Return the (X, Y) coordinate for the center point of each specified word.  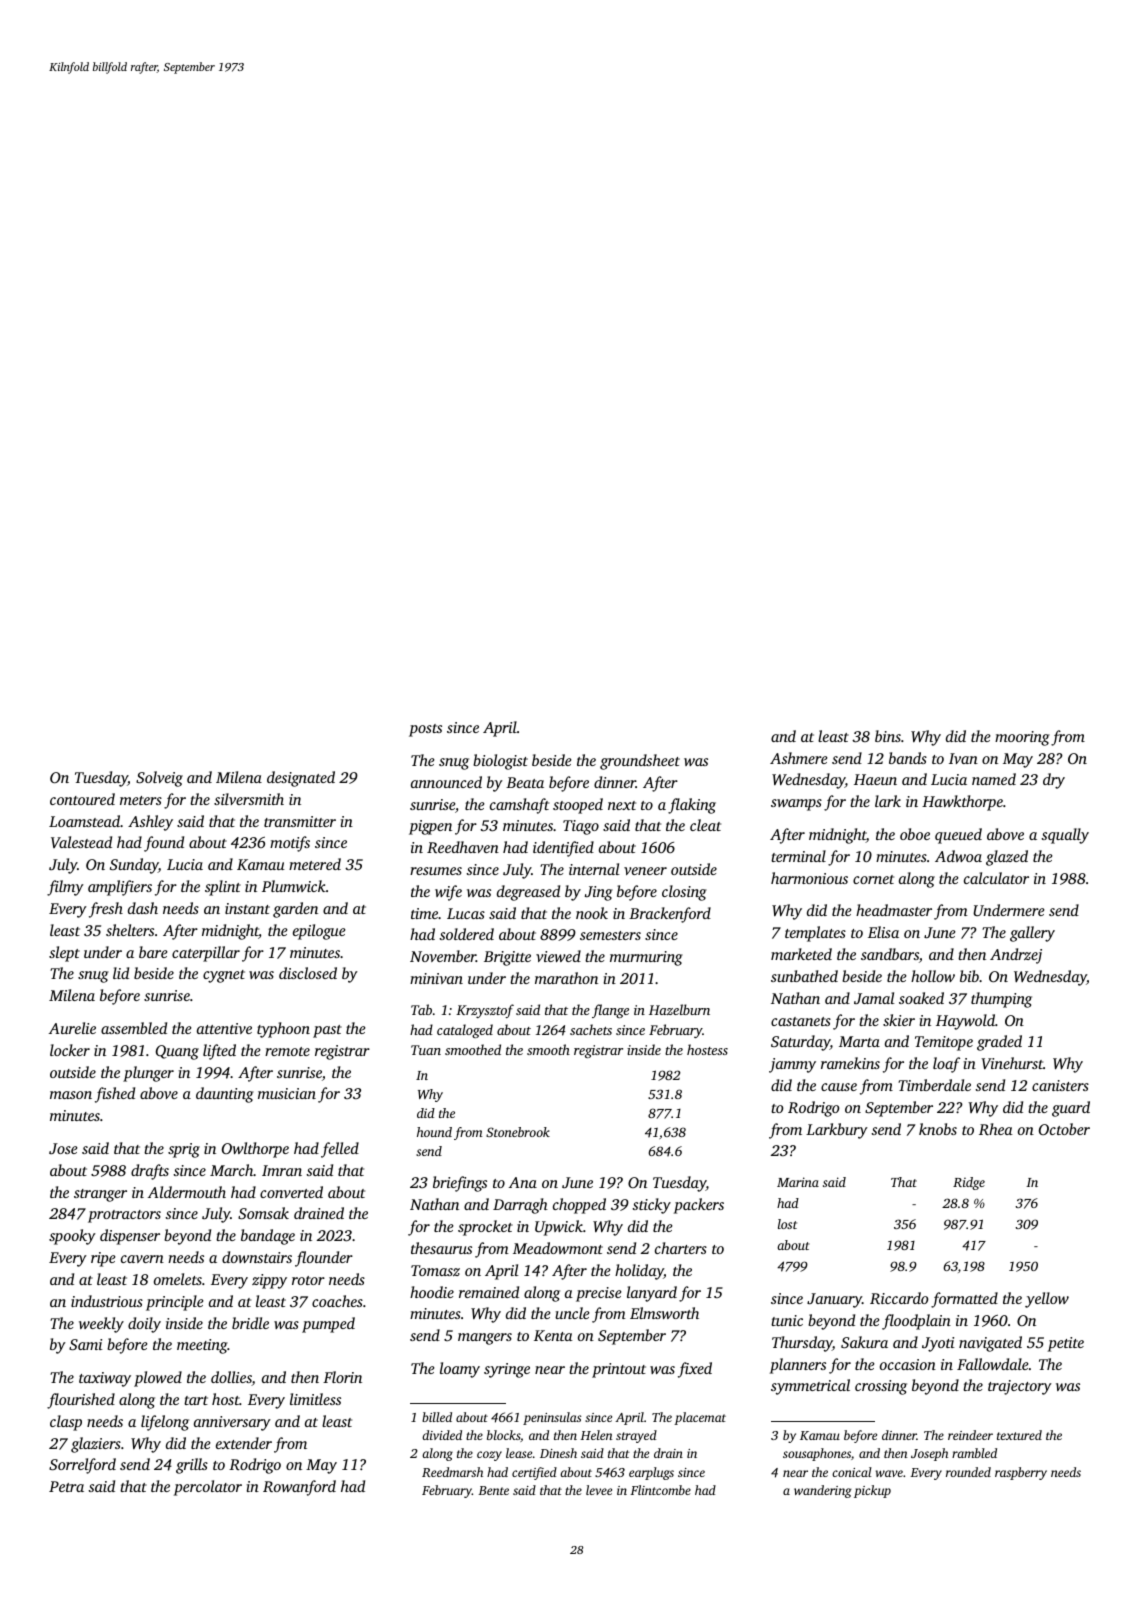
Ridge (969, 1183)
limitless (315, 1399)
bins (888, 736)
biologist (500, 762)
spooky (72, 1237)
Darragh (520, 1206)
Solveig (159, 779)
